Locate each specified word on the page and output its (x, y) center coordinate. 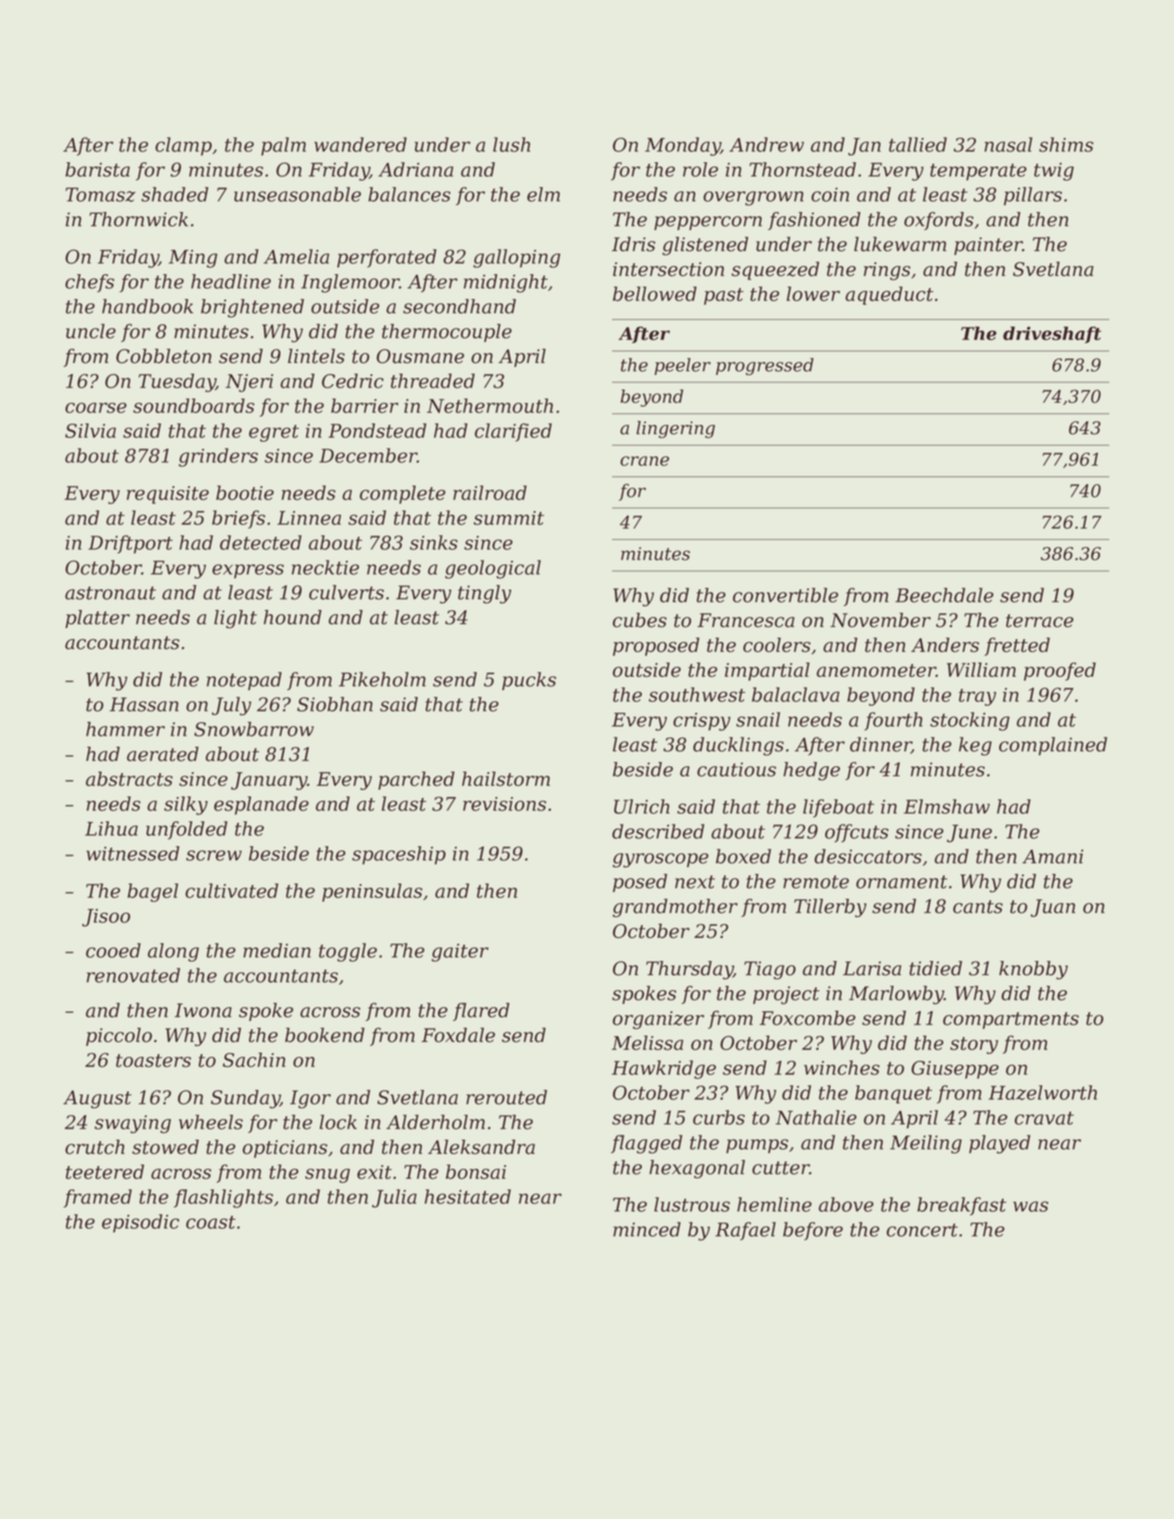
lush (511, 144)
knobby (1033, 970)
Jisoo (106, 918)
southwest (697, 694)
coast (211, 1222)
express (248, 571)
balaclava (796, 694)
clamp (183, 146)
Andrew (766, 144)
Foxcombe (808, 1018)
